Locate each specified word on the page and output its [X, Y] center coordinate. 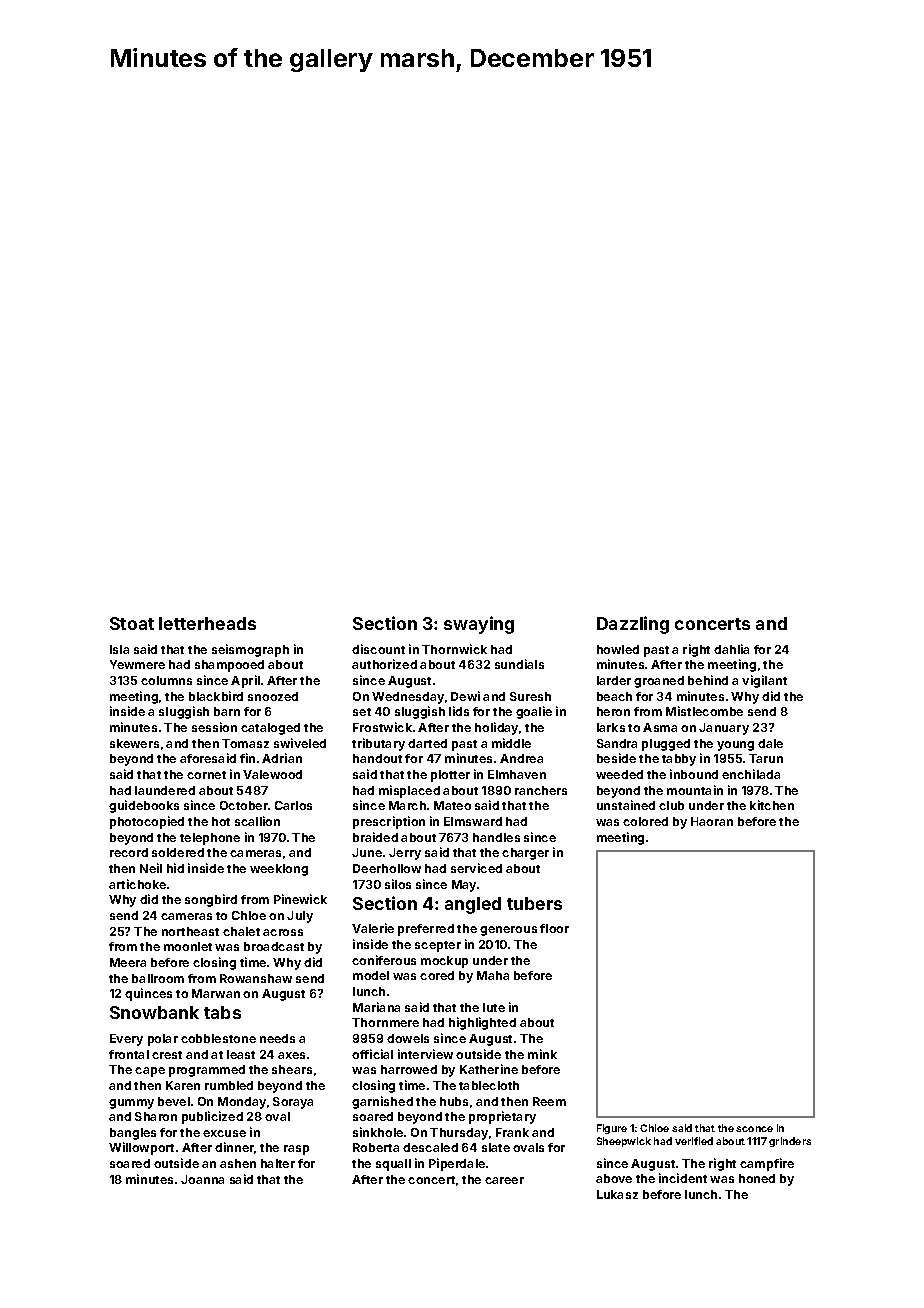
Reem [549, 1101]
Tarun [766, 758]
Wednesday [408, 698]
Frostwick [382, 727]
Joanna [202, 1179]
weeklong [279, 870]
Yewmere [137, 664]
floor [554, 928]
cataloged [270, 729]
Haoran [712, 821]
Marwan [216, 993]
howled [618, 649]
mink [542, 1054]
